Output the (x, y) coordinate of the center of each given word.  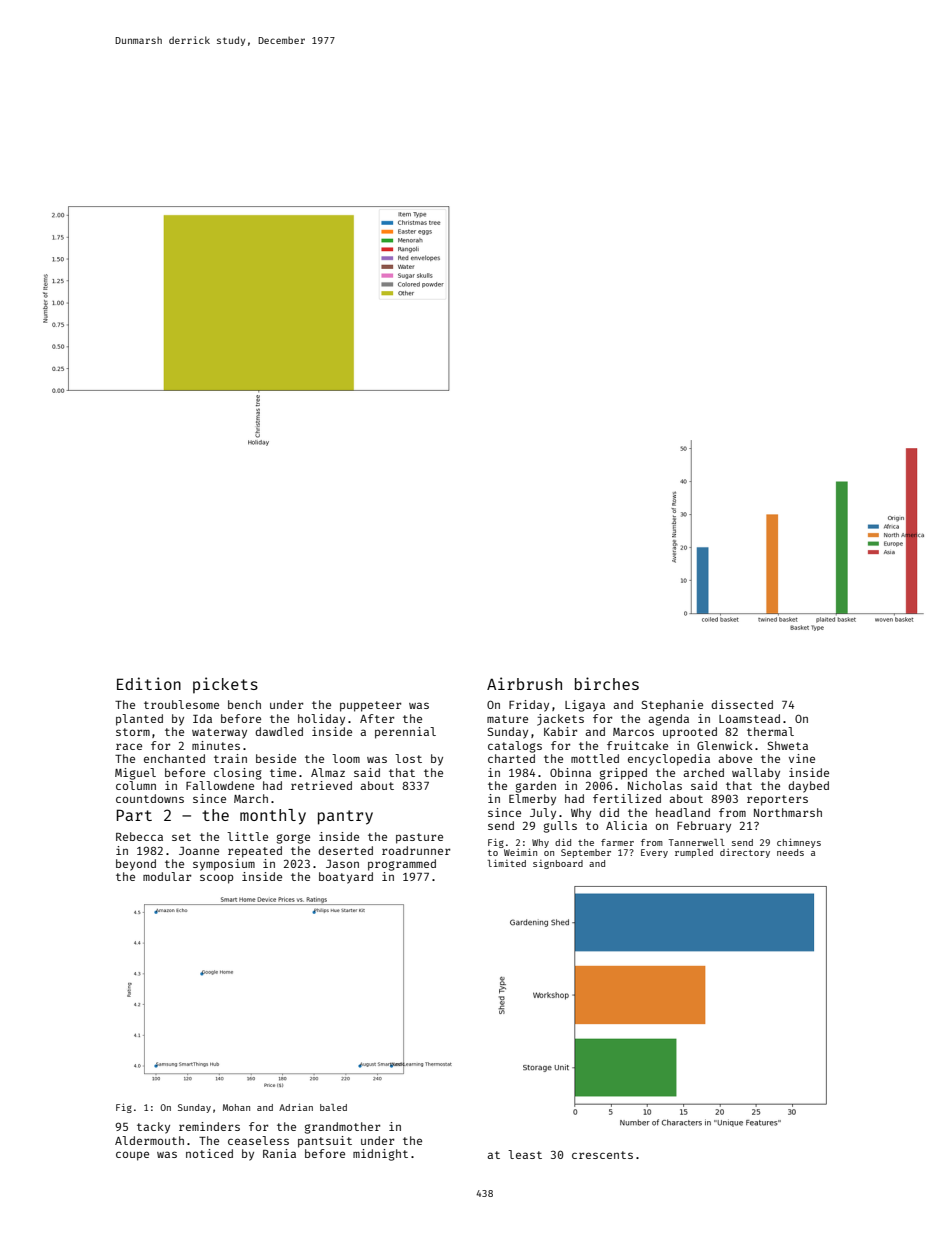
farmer (617, 842)
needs (790, 852)
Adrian (296, 1107)
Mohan (236, 1107)
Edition (149, 683)
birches (607, 683)
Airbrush (524, 683)
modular (167, 876)
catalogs (515, 747)
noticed (209, 1153)
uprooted (690, 733)
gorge (293, 839)
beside (276, 758)
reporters (777, 800)
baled (333, 1107)
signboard (558, 864)
